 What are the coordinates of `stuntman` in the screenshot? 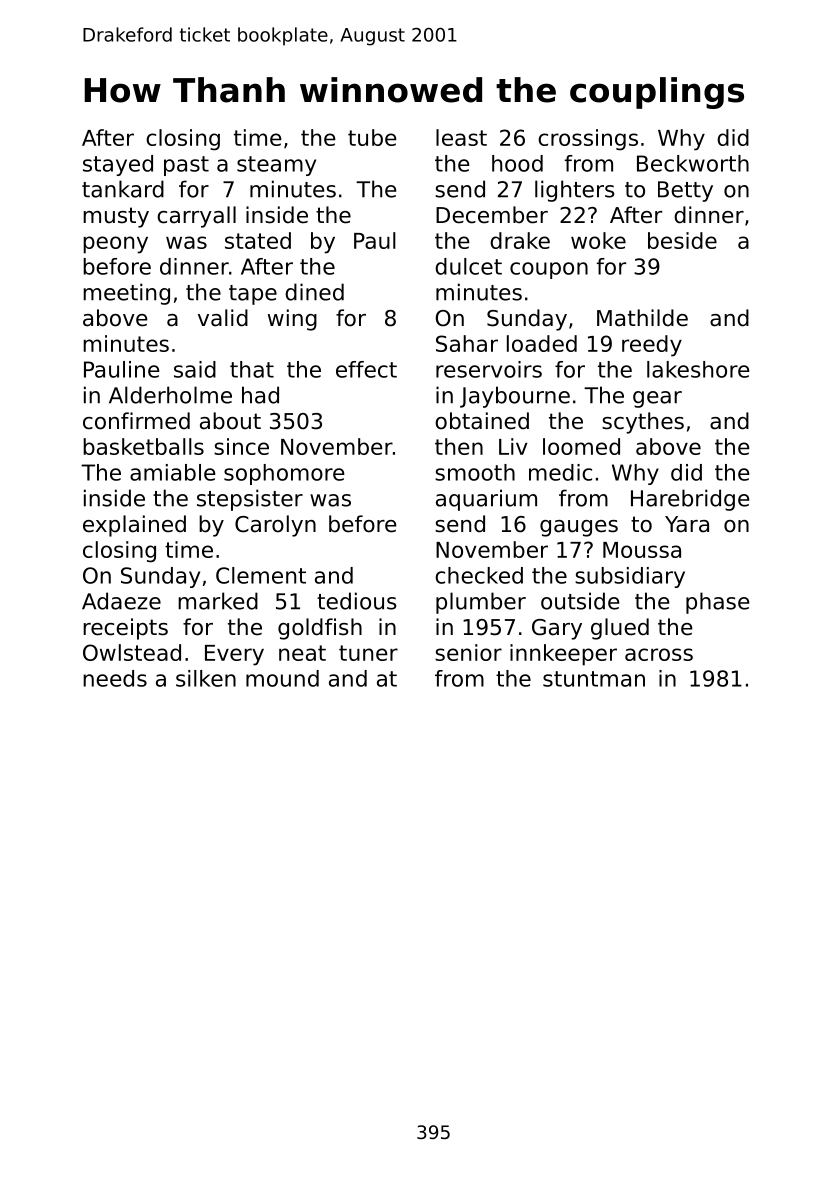 It's located at (594, 679).
